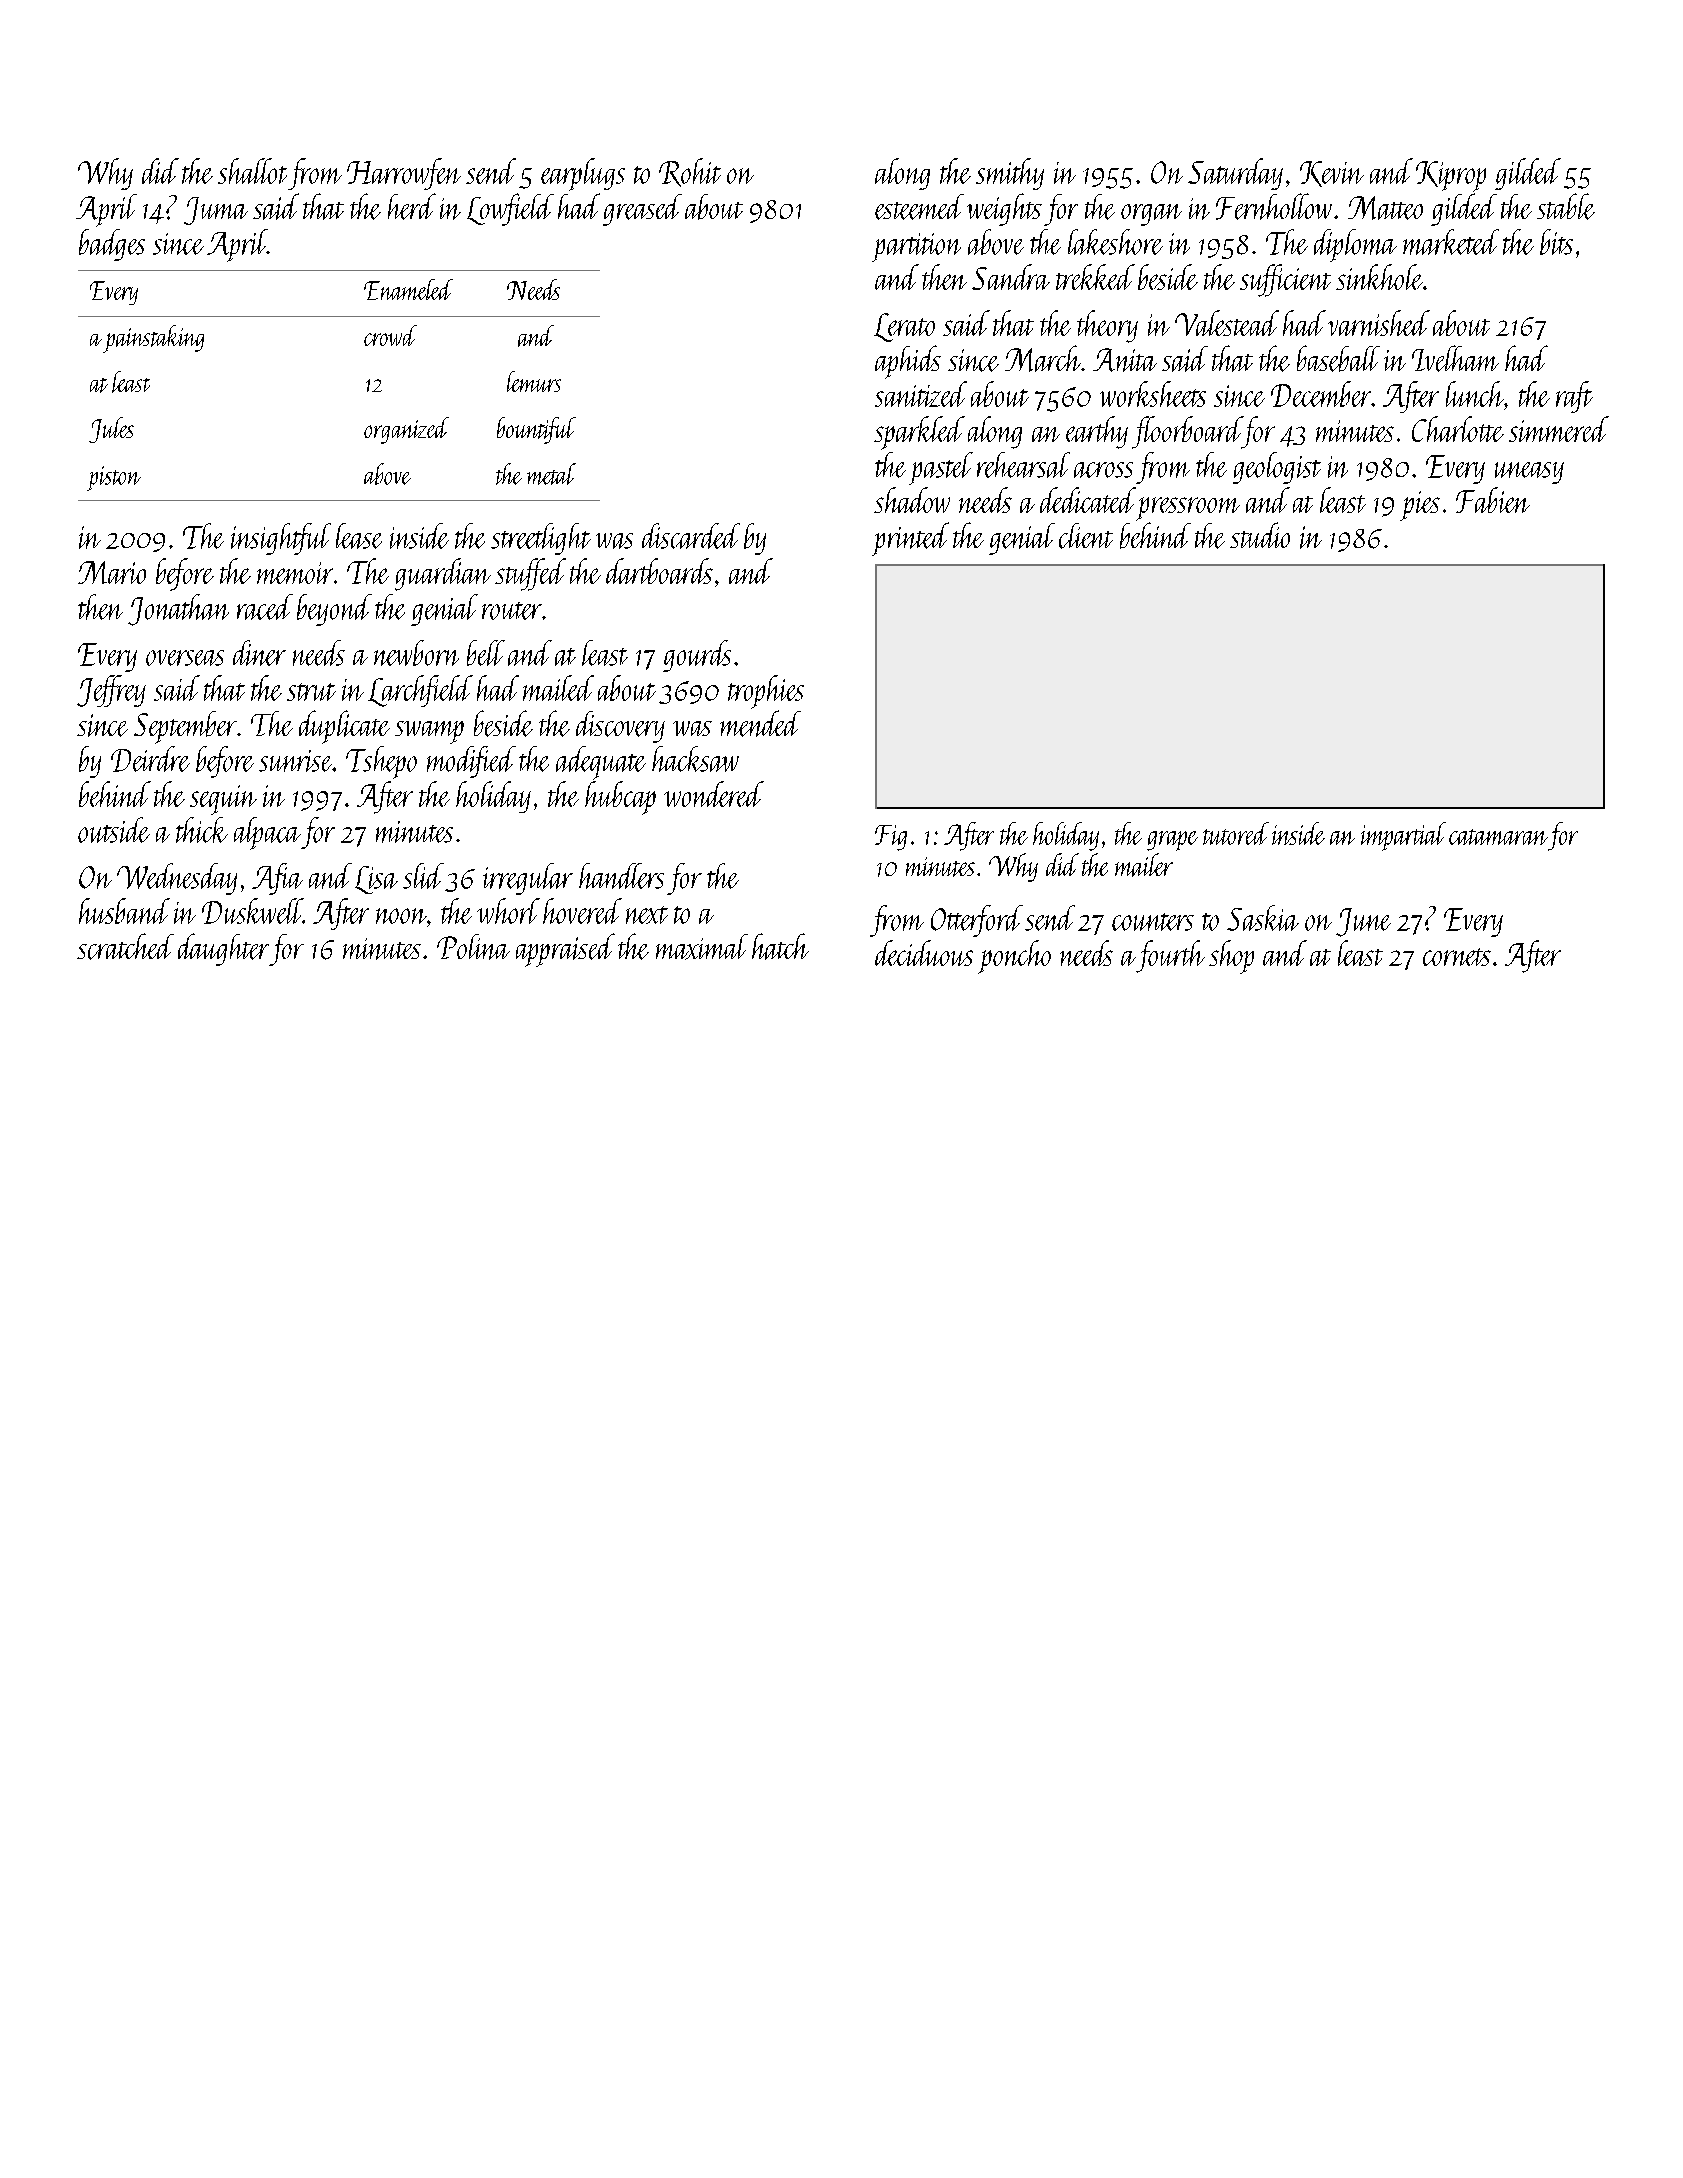 Image resolution: width=1683 pixels, height=2178 pixels. Describe the element at coordinates (941, 468) in the page. I see `pastel` at that location.
